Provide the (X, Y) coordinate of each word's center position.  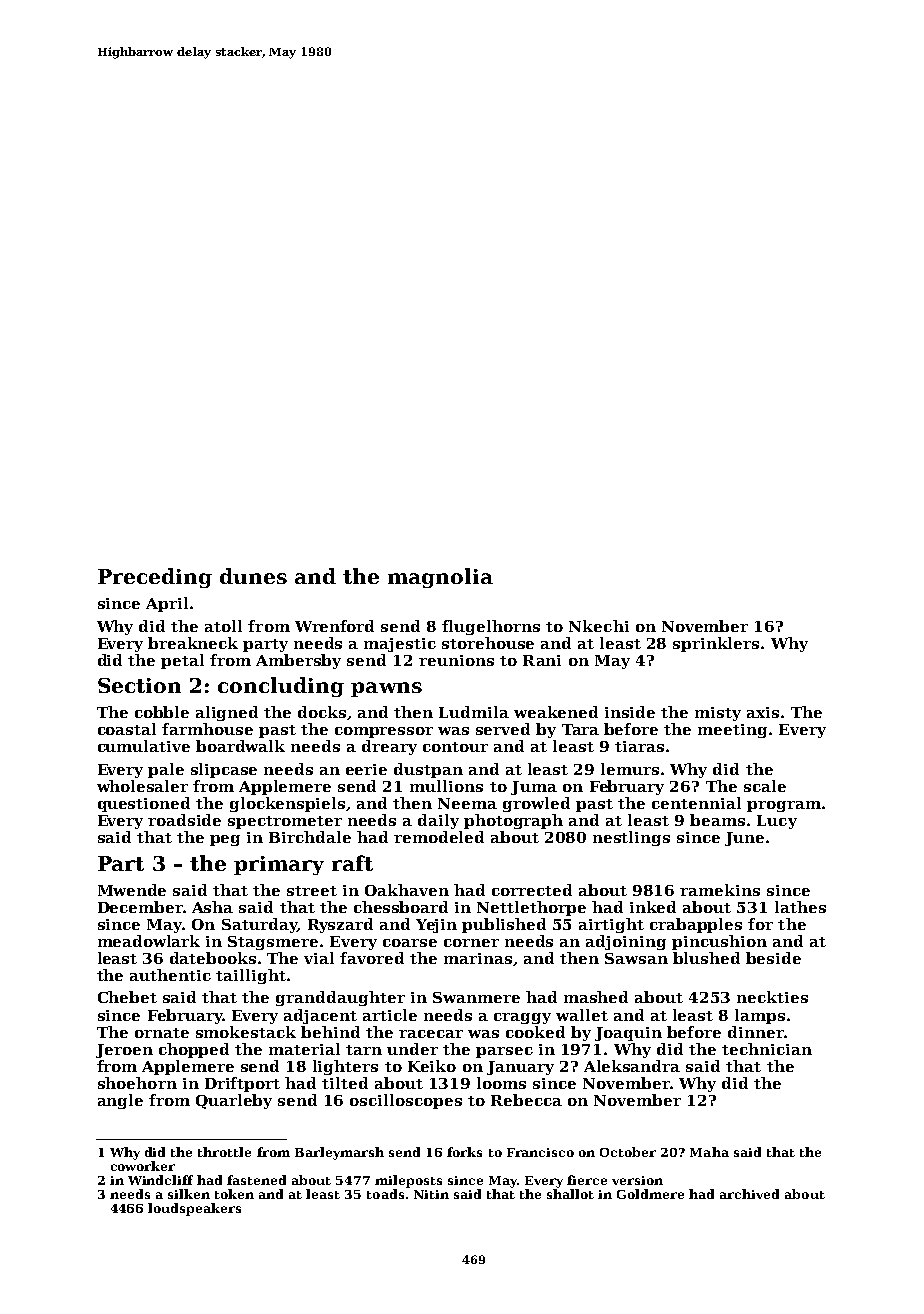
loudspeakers (194, 1209)
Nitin (431, 1194)
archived (749, 1194)
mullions (446, 786)
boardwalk (240, 746)
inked (653, 907)
